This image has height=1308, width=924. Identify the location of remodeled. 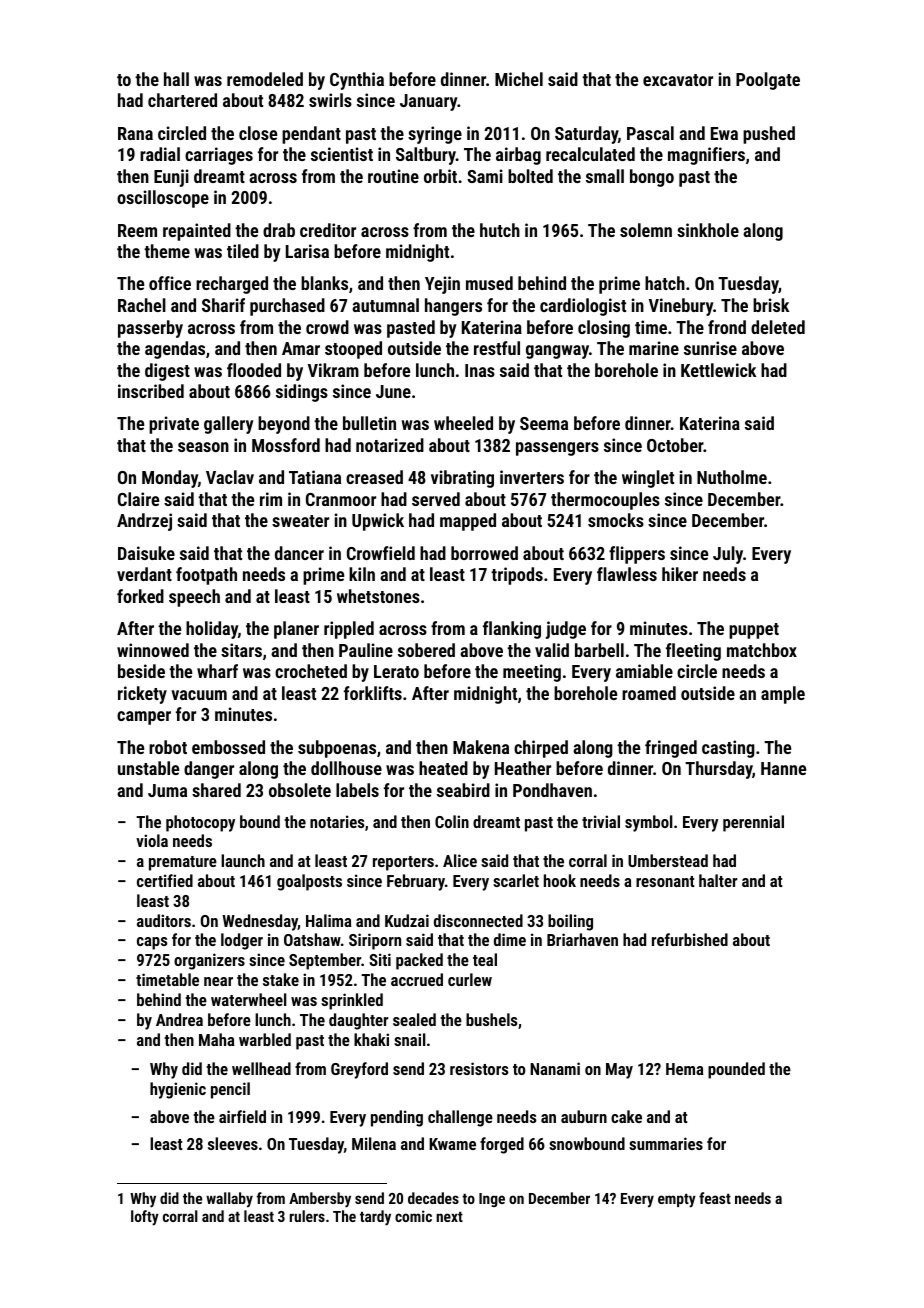
(265, 79).
